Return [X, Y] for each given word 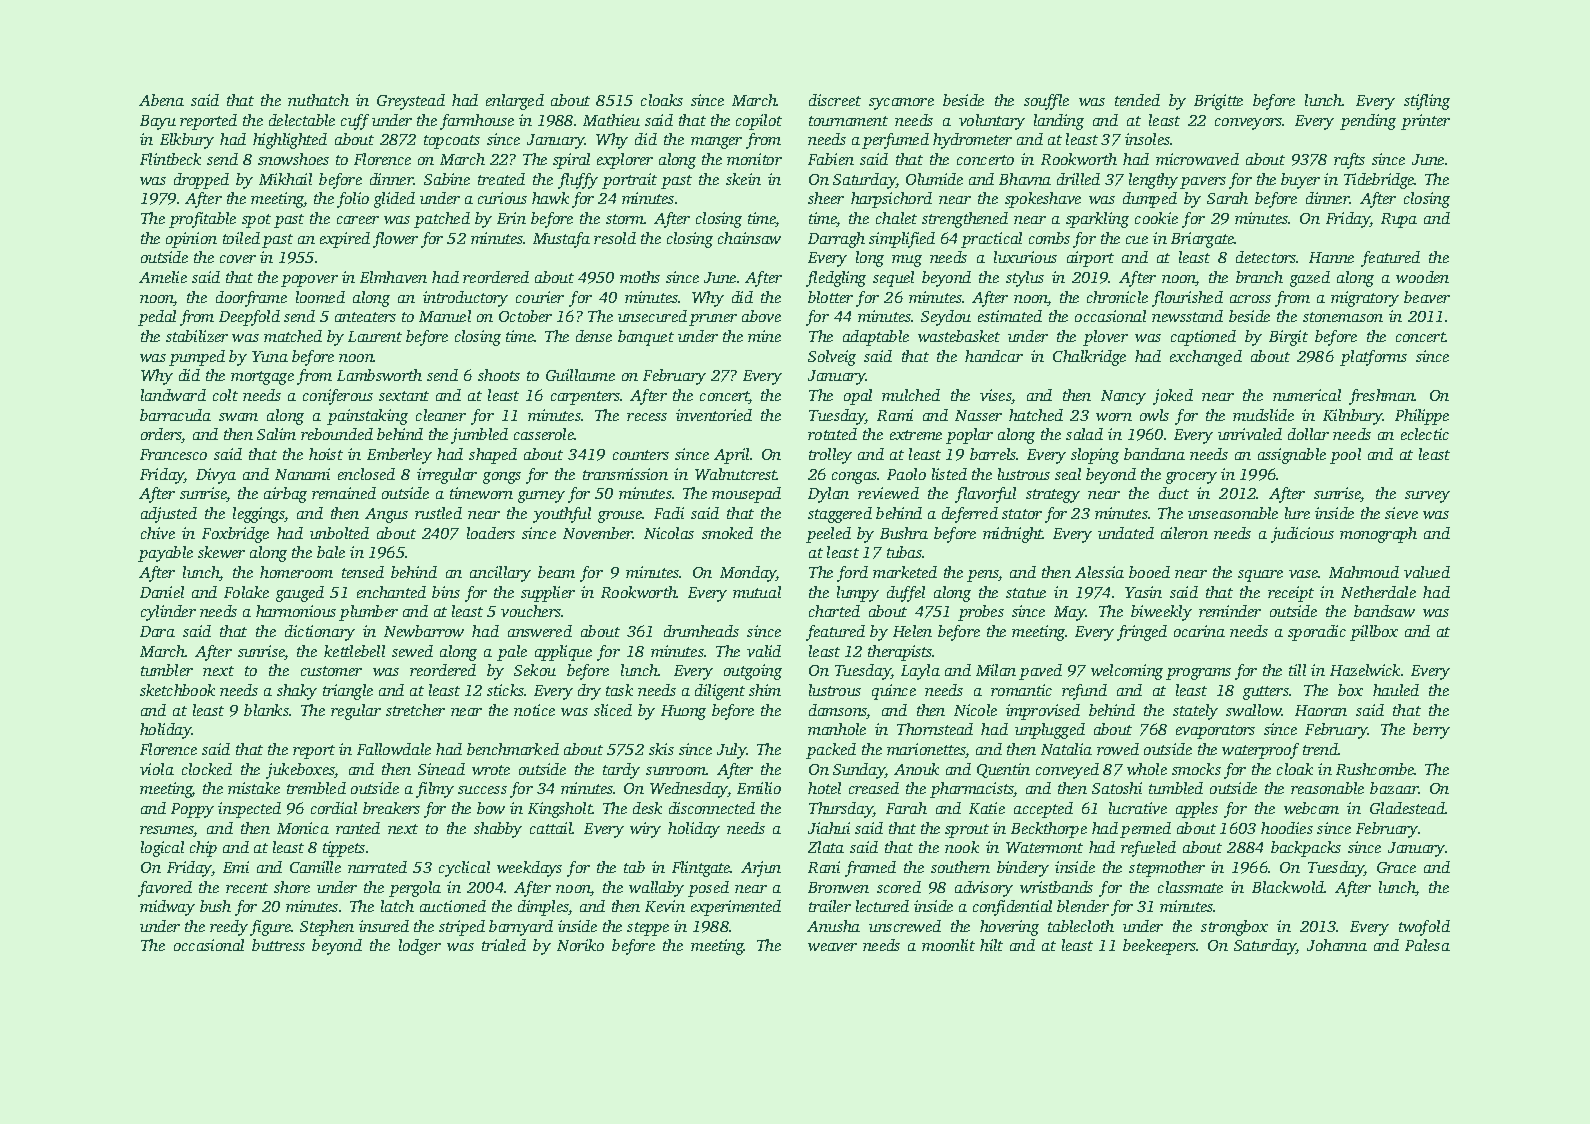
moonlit [948, 945]
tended [1137, 100]
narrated [377, 867]
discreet [835, 100]
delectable [302, 120]
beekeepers [1159, 947]
